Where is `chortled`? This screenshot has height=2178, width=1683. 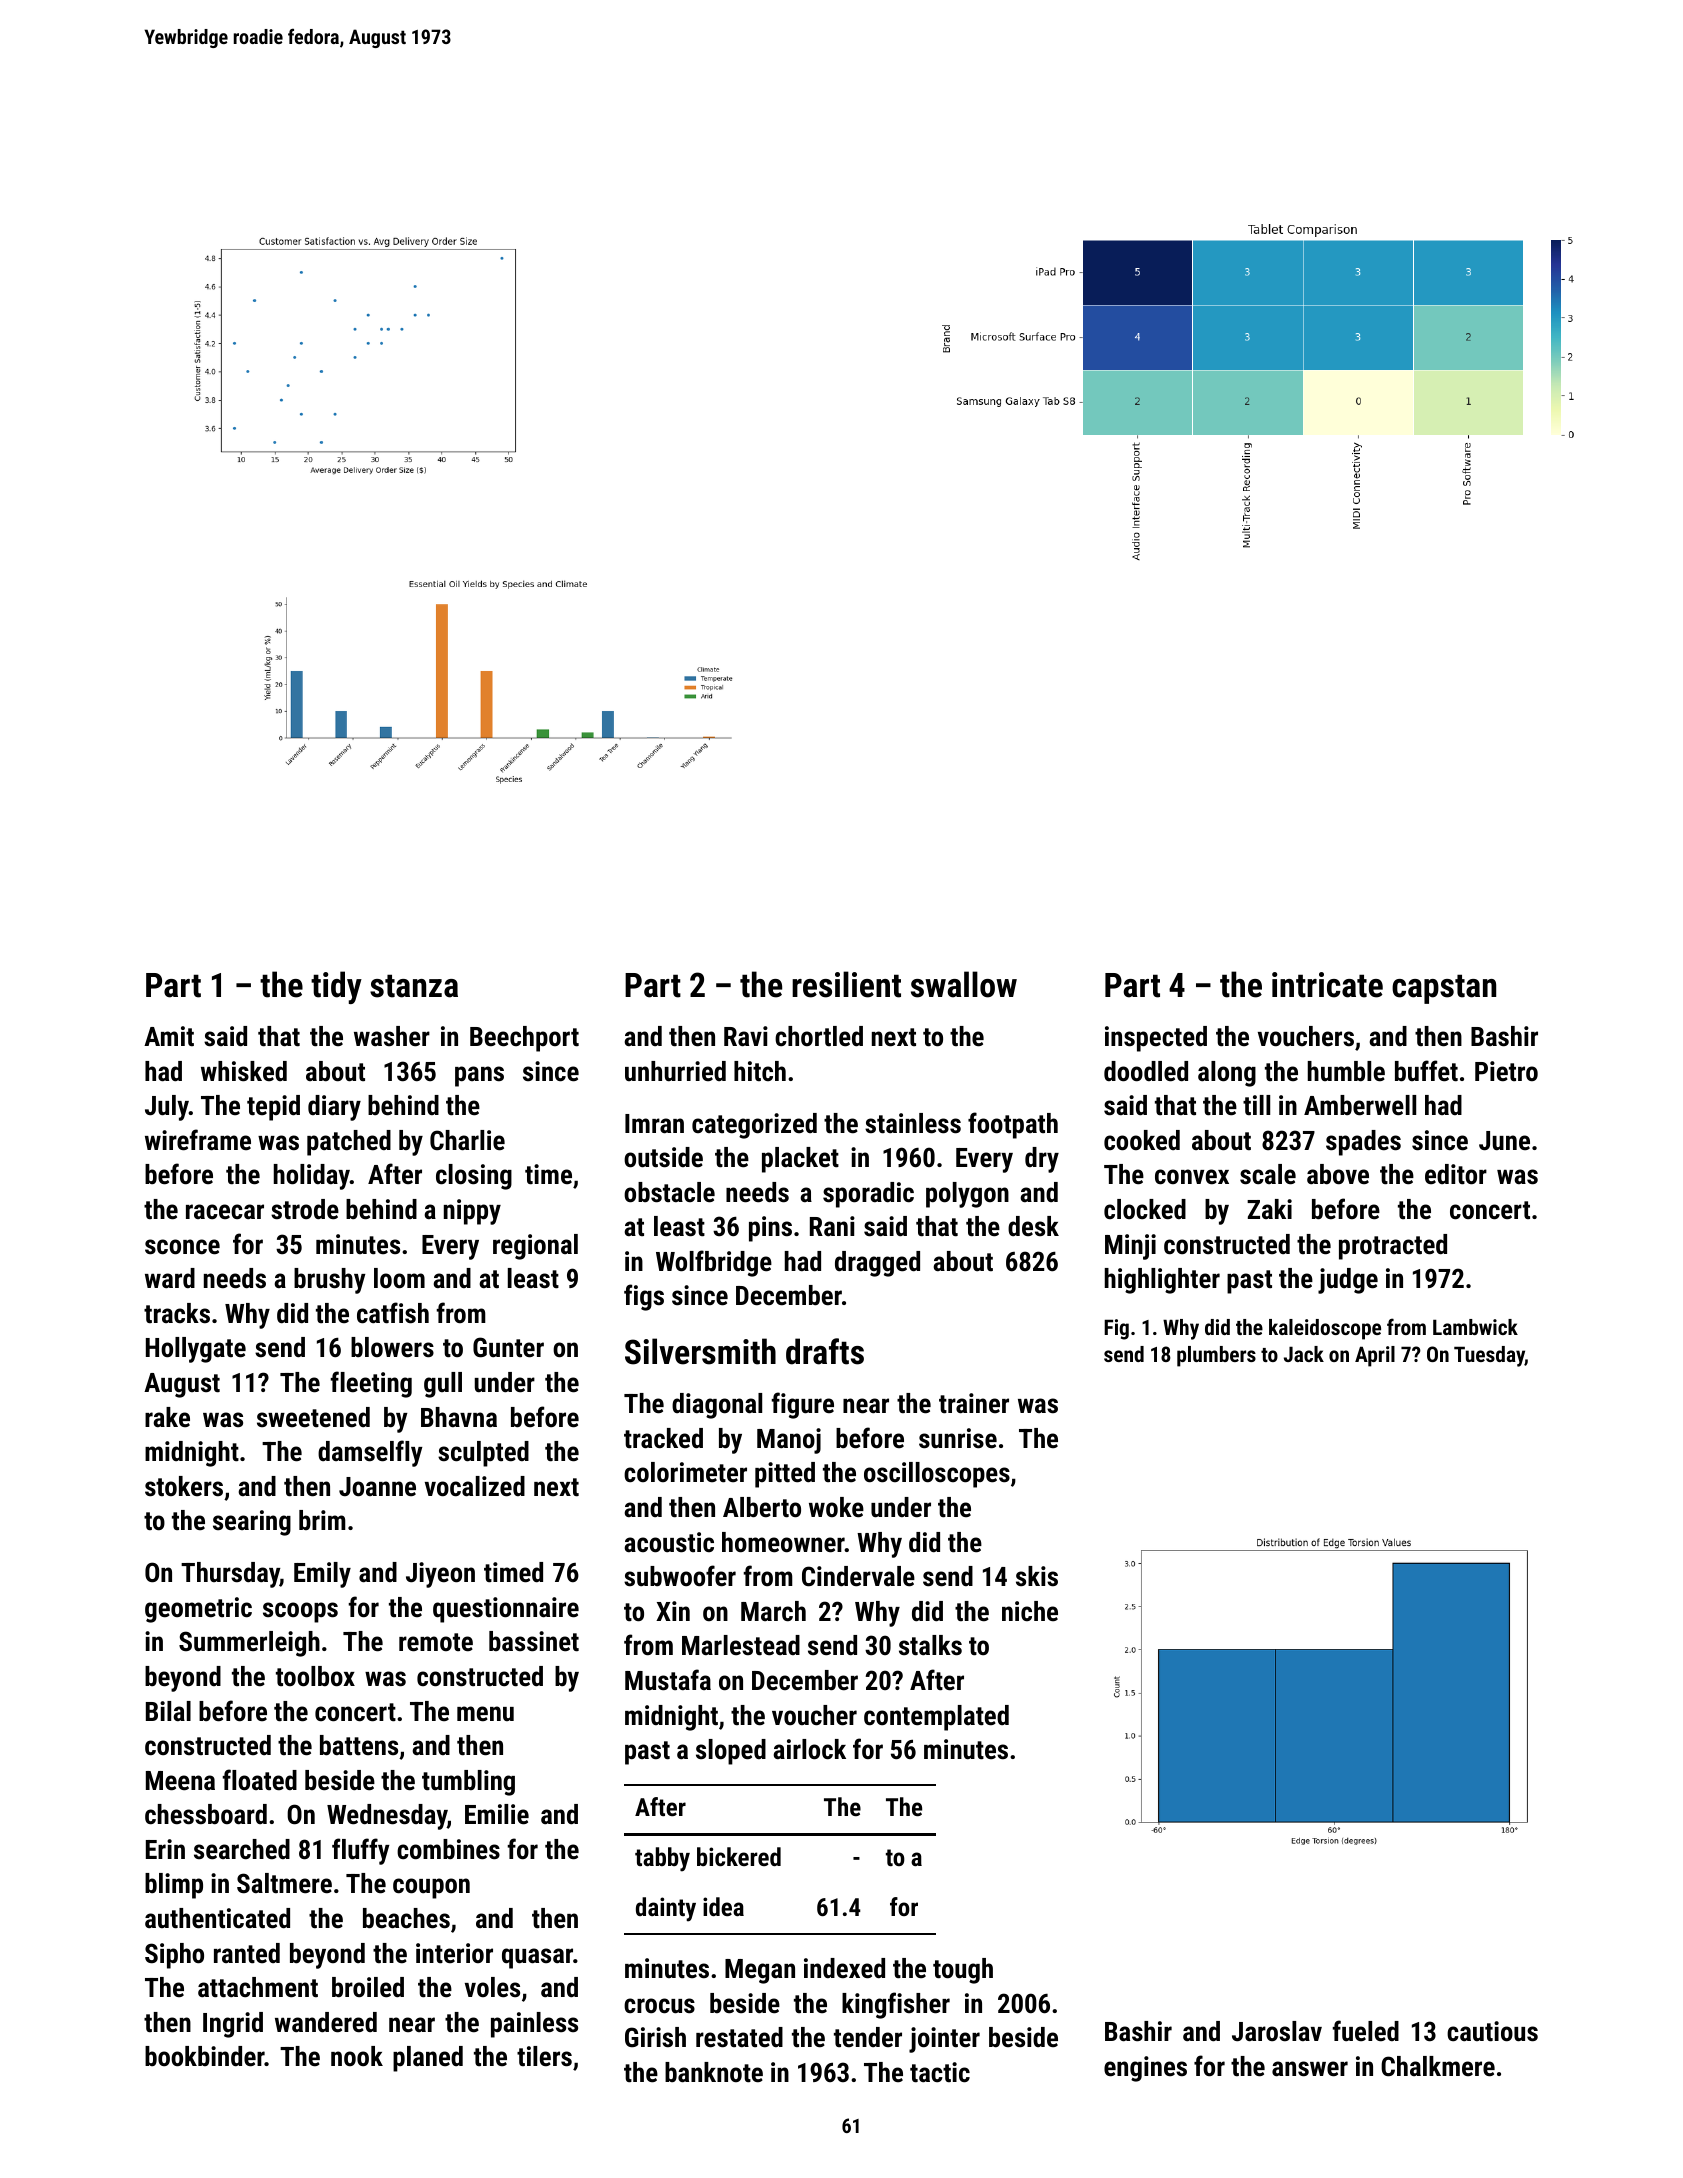 chortled is located at coordinates (819, 1036).
